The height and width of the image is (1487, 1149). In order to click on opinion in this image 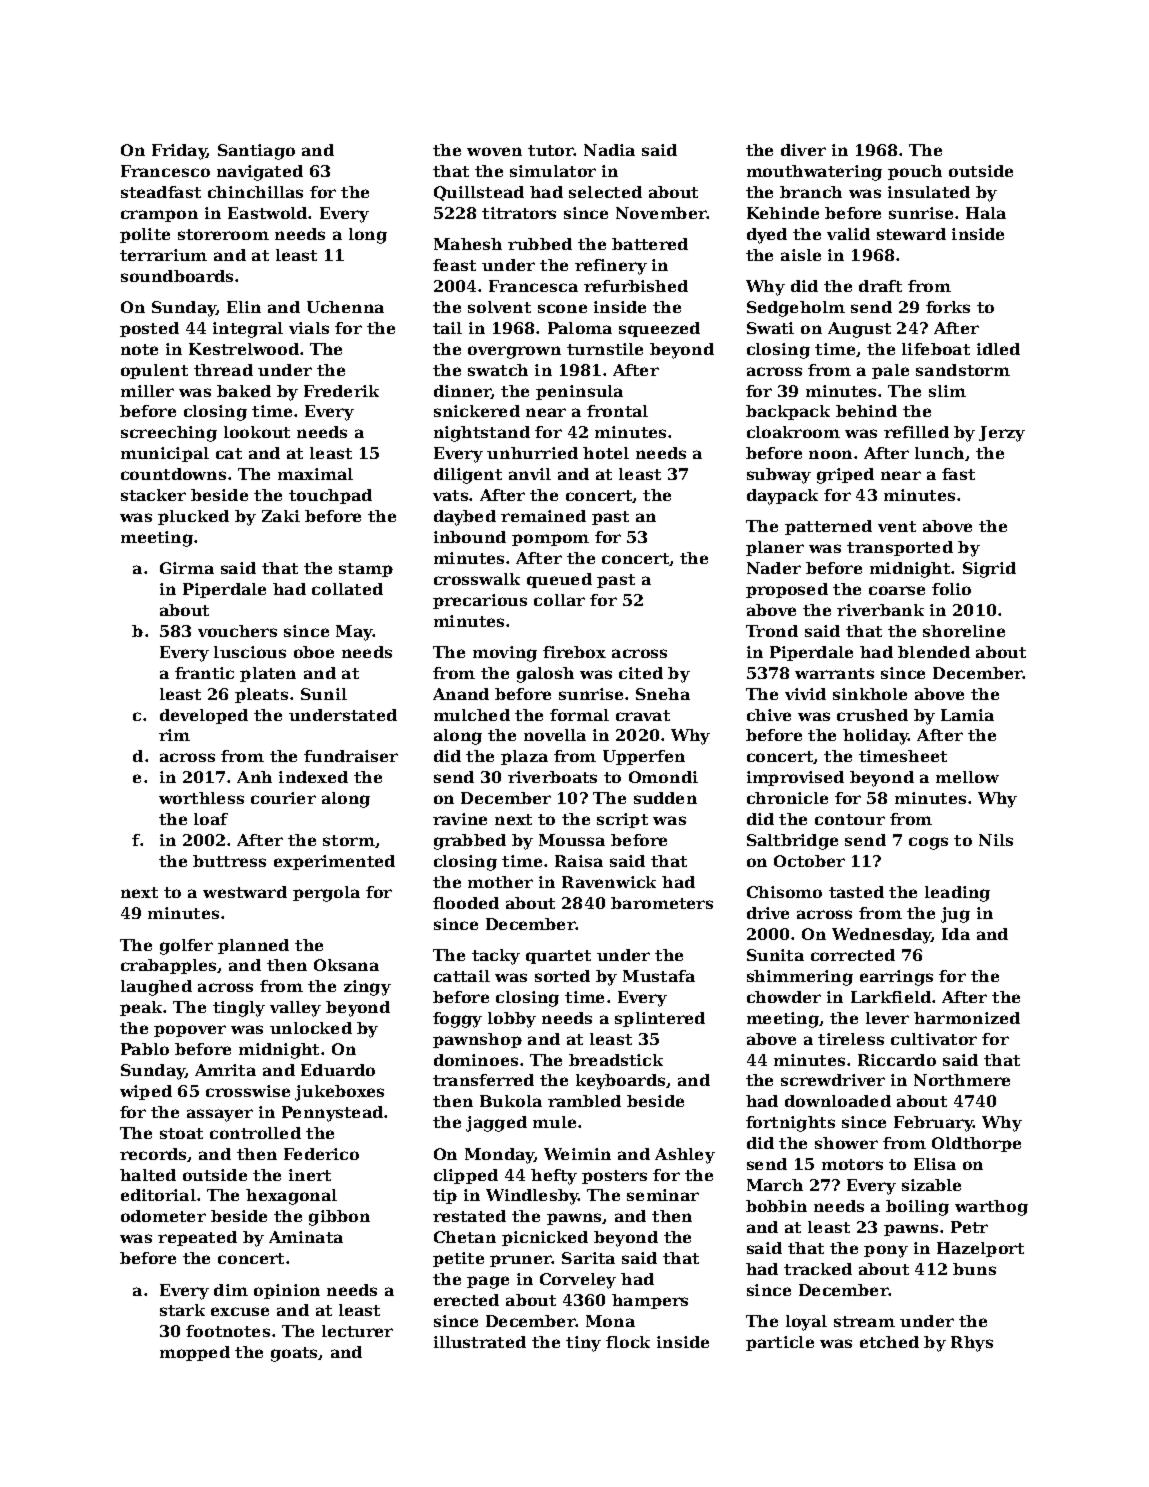, I will do `click(287, 1291)`.
